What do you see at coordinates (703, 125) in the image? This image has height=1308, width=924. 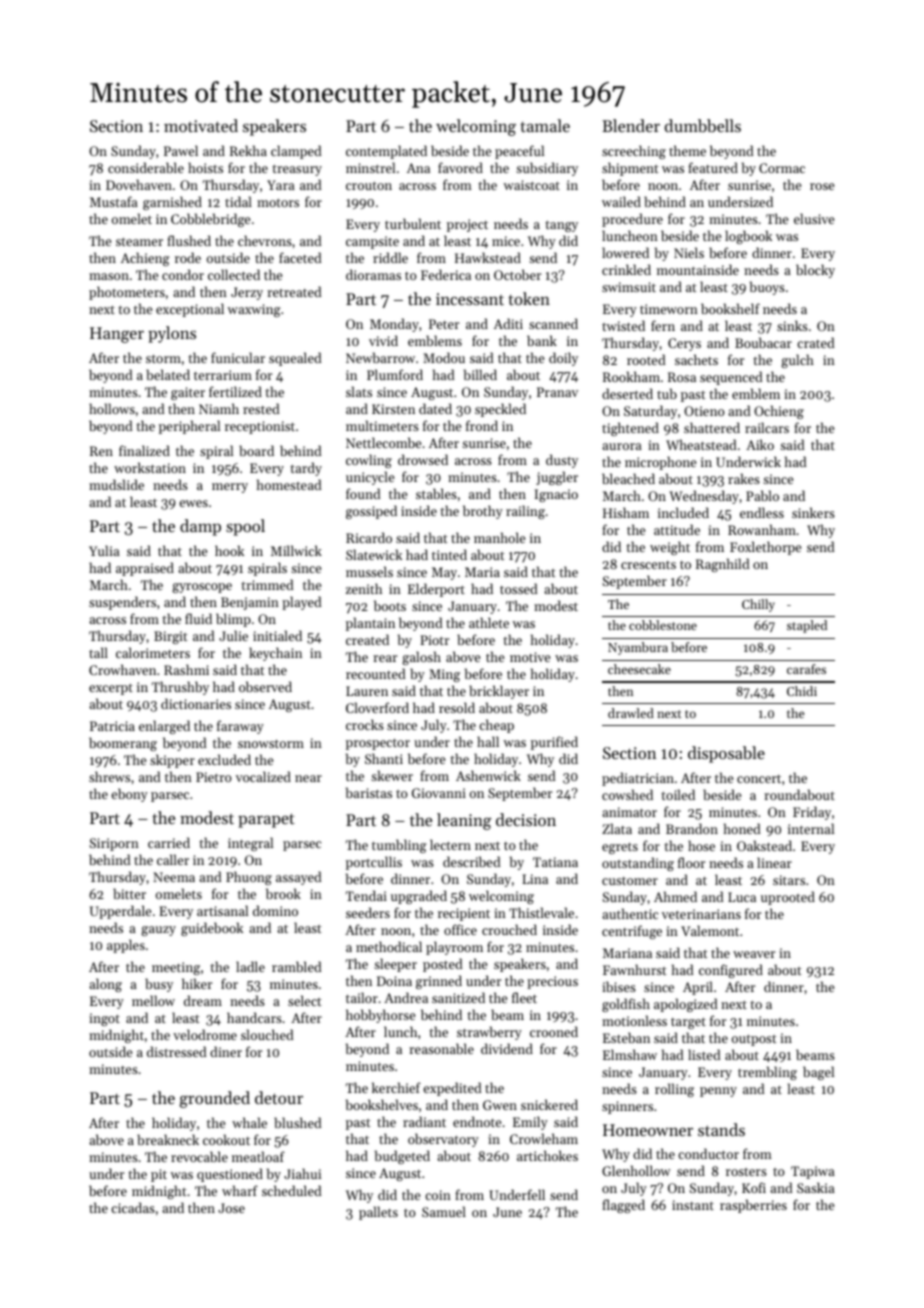 I see `dumbbells` at bounding box center [703, 125].
